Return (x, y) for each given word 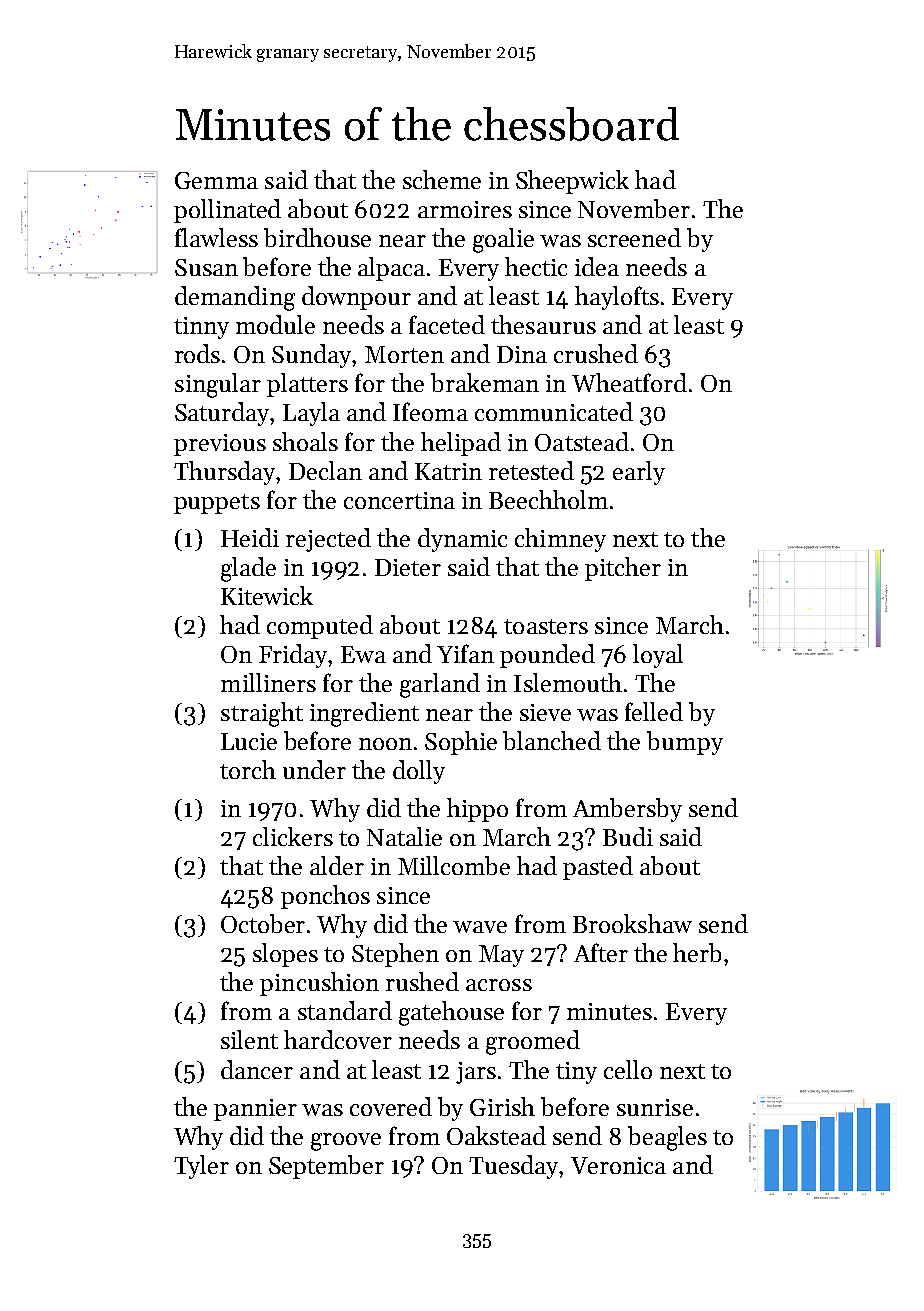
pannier (255, 1110)
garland (440, 685)
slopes (285, 955)
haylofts (617, 298)
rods (197, 353)
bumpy (685, 743)
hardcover (338, 1039)
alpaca (391, 269)
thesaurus (543, 324)
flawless (216, 237)
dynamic (462, 540)
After (601, 952)
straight (262, 714)
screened (634, 237)
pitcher (623, 569)
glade (248, 569)
